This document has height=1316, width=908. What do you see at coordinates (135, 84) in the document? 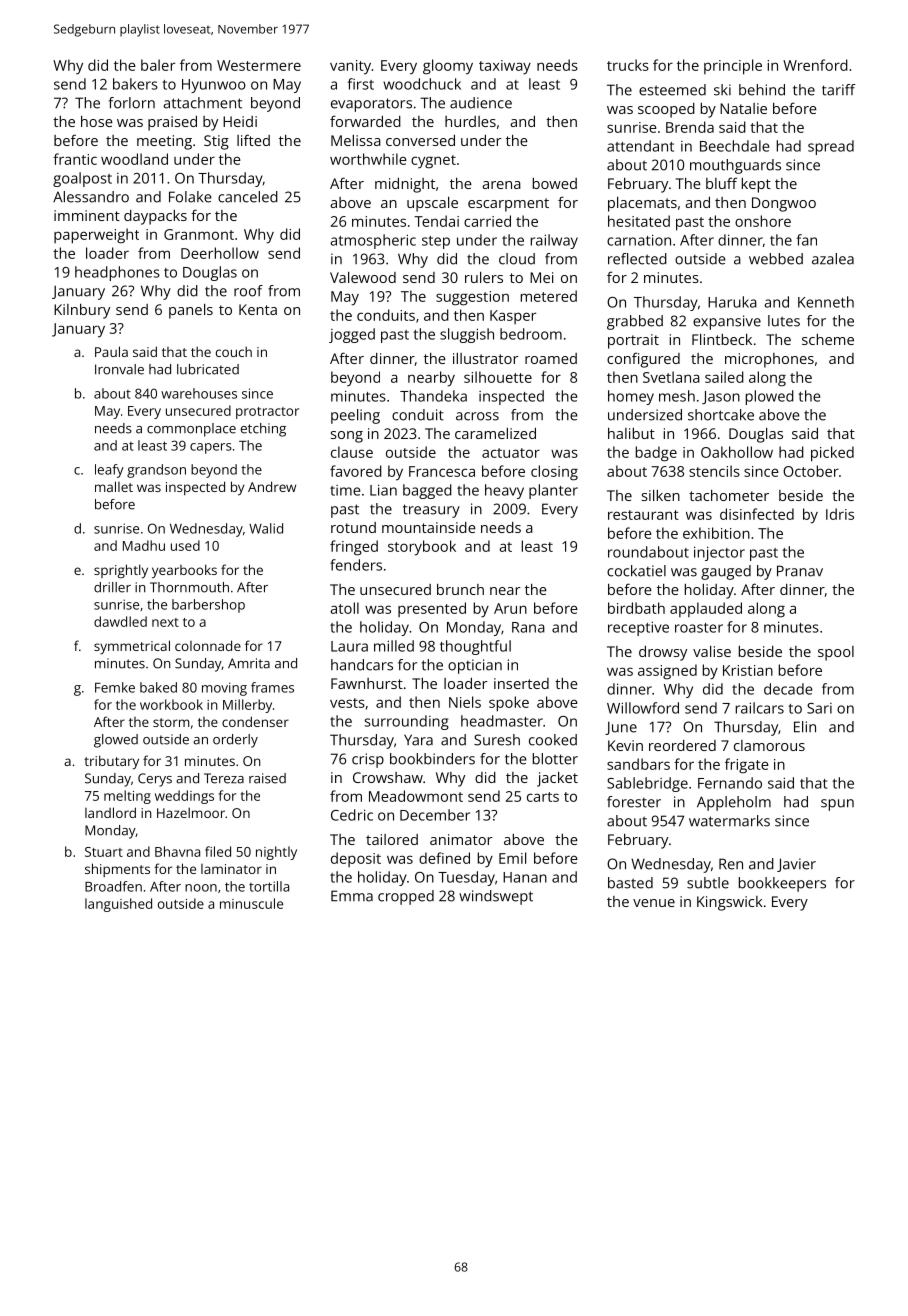
I see `bakers` at bounding box center [135, 84].
